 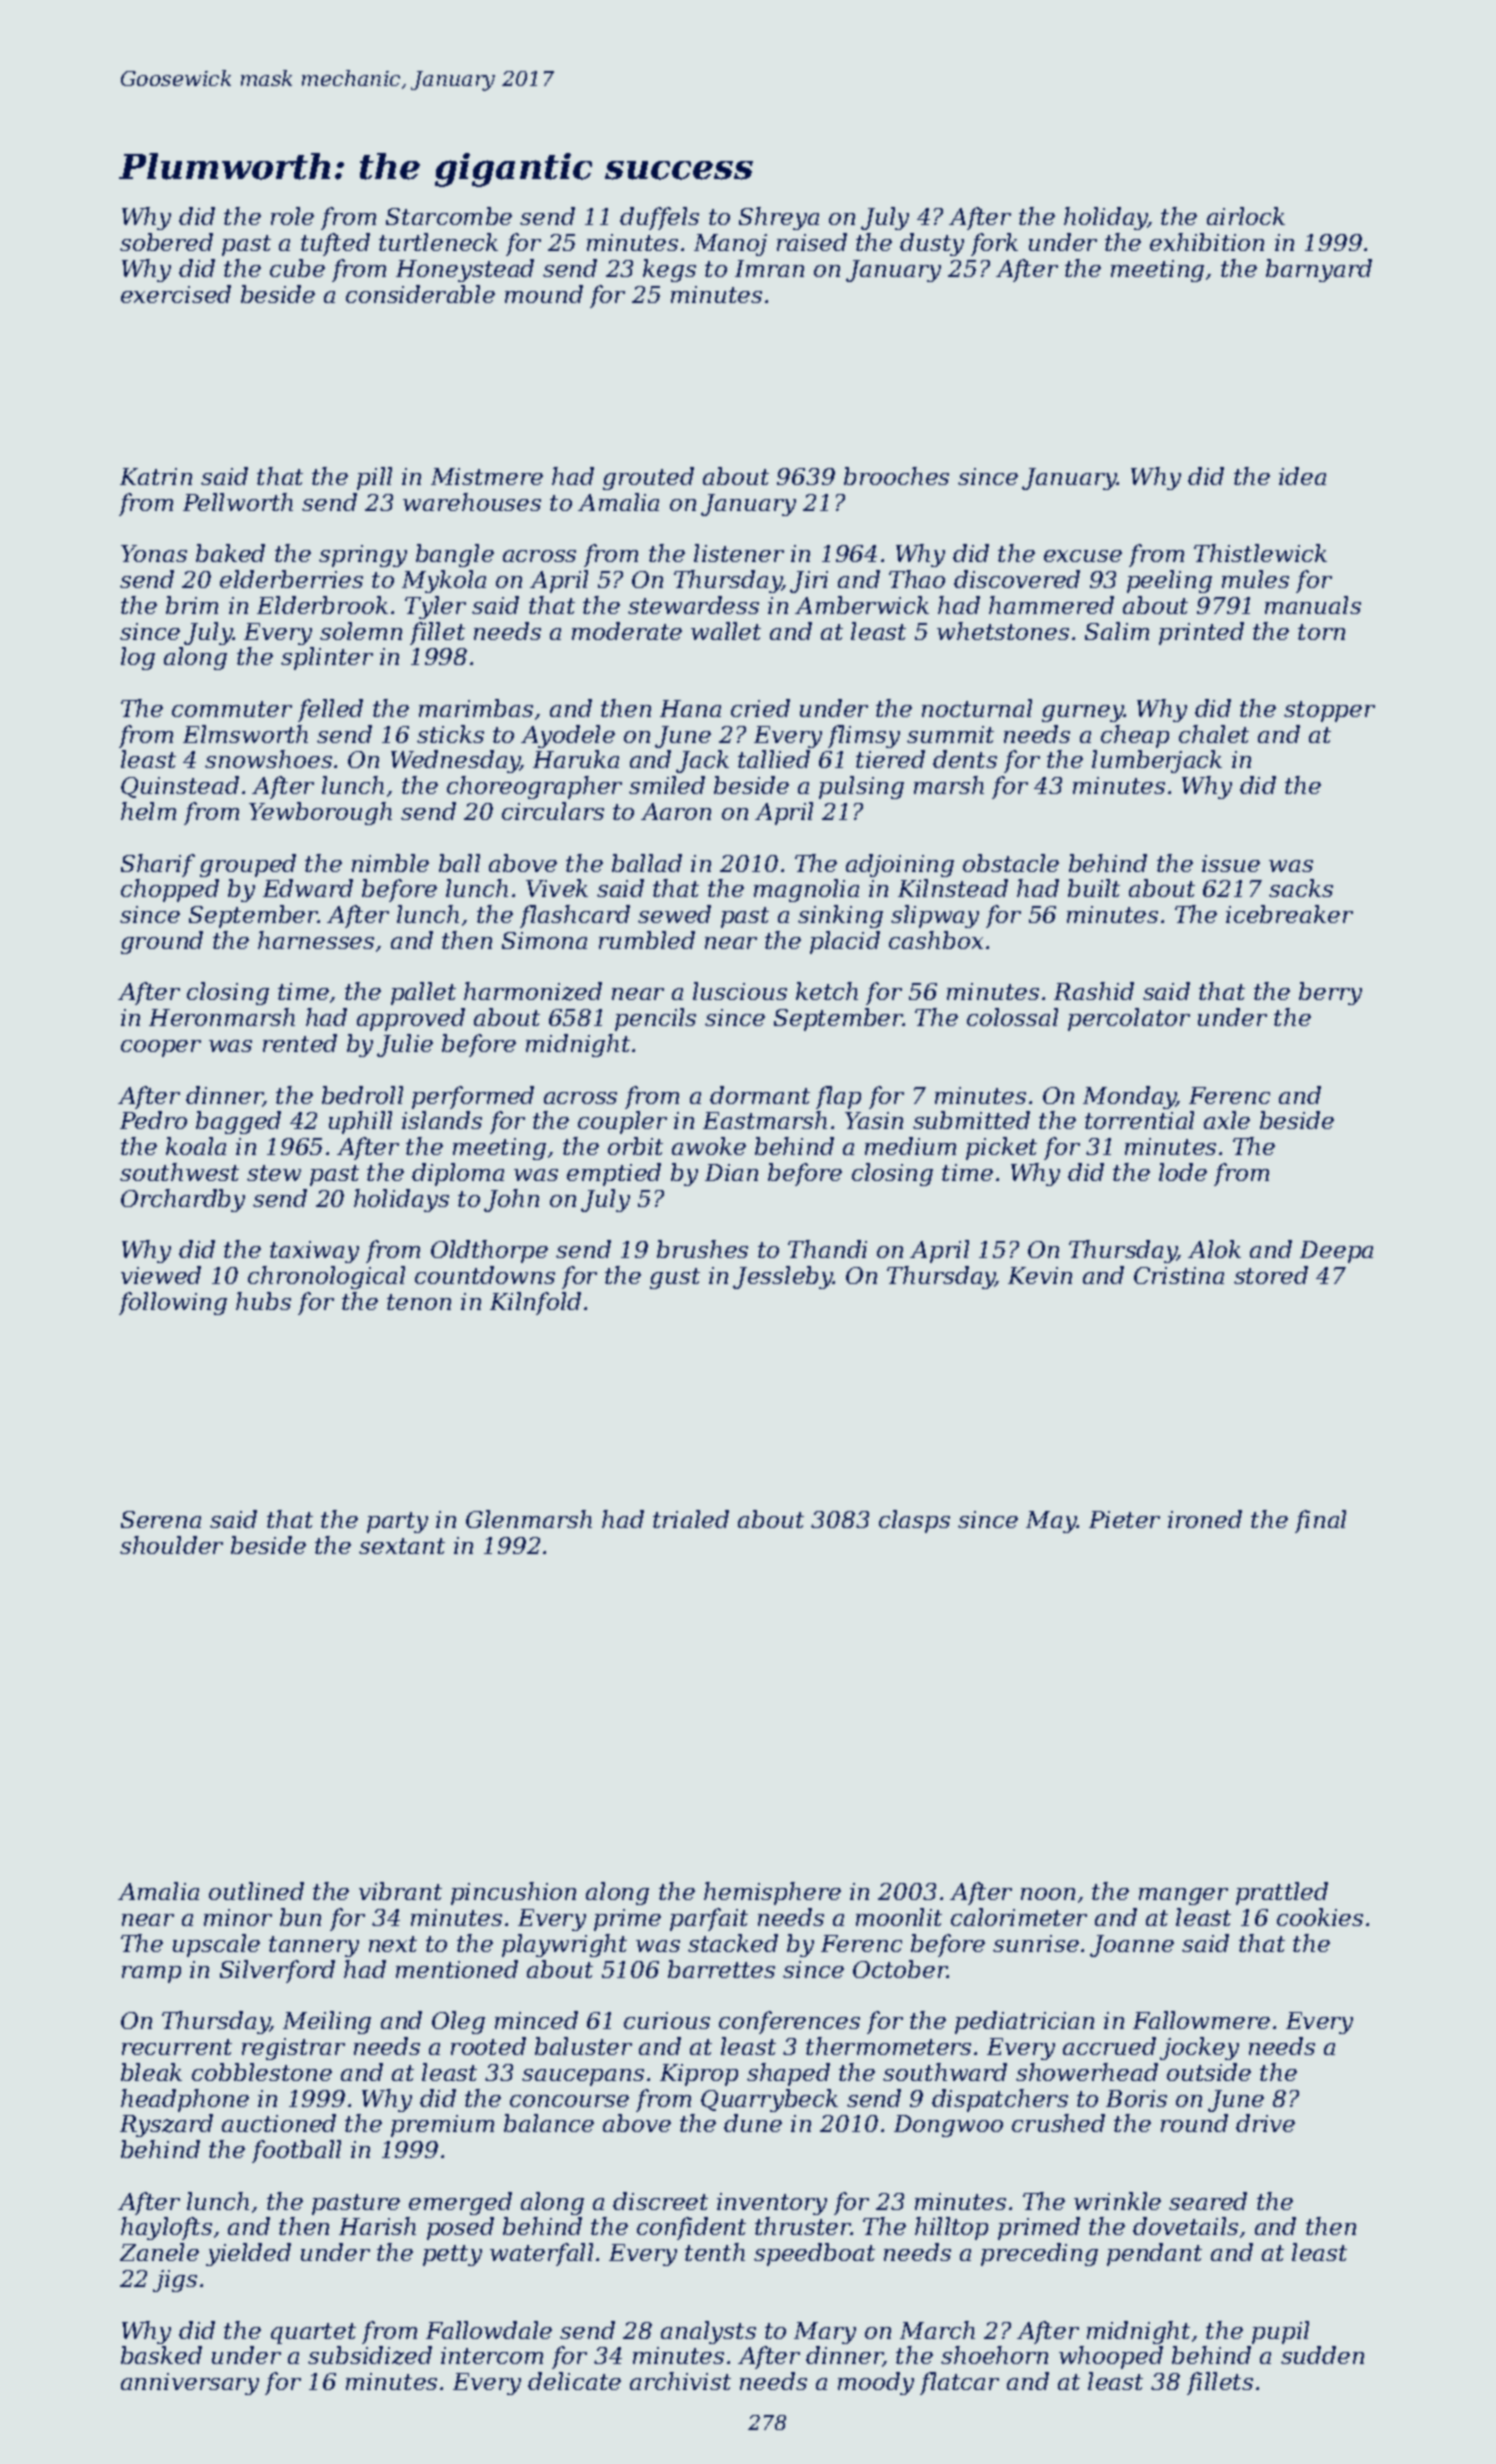 What do you see at coordinates (1130, 1097) in the image?
I see `Monday` at bounding box center [1130, 1097].
